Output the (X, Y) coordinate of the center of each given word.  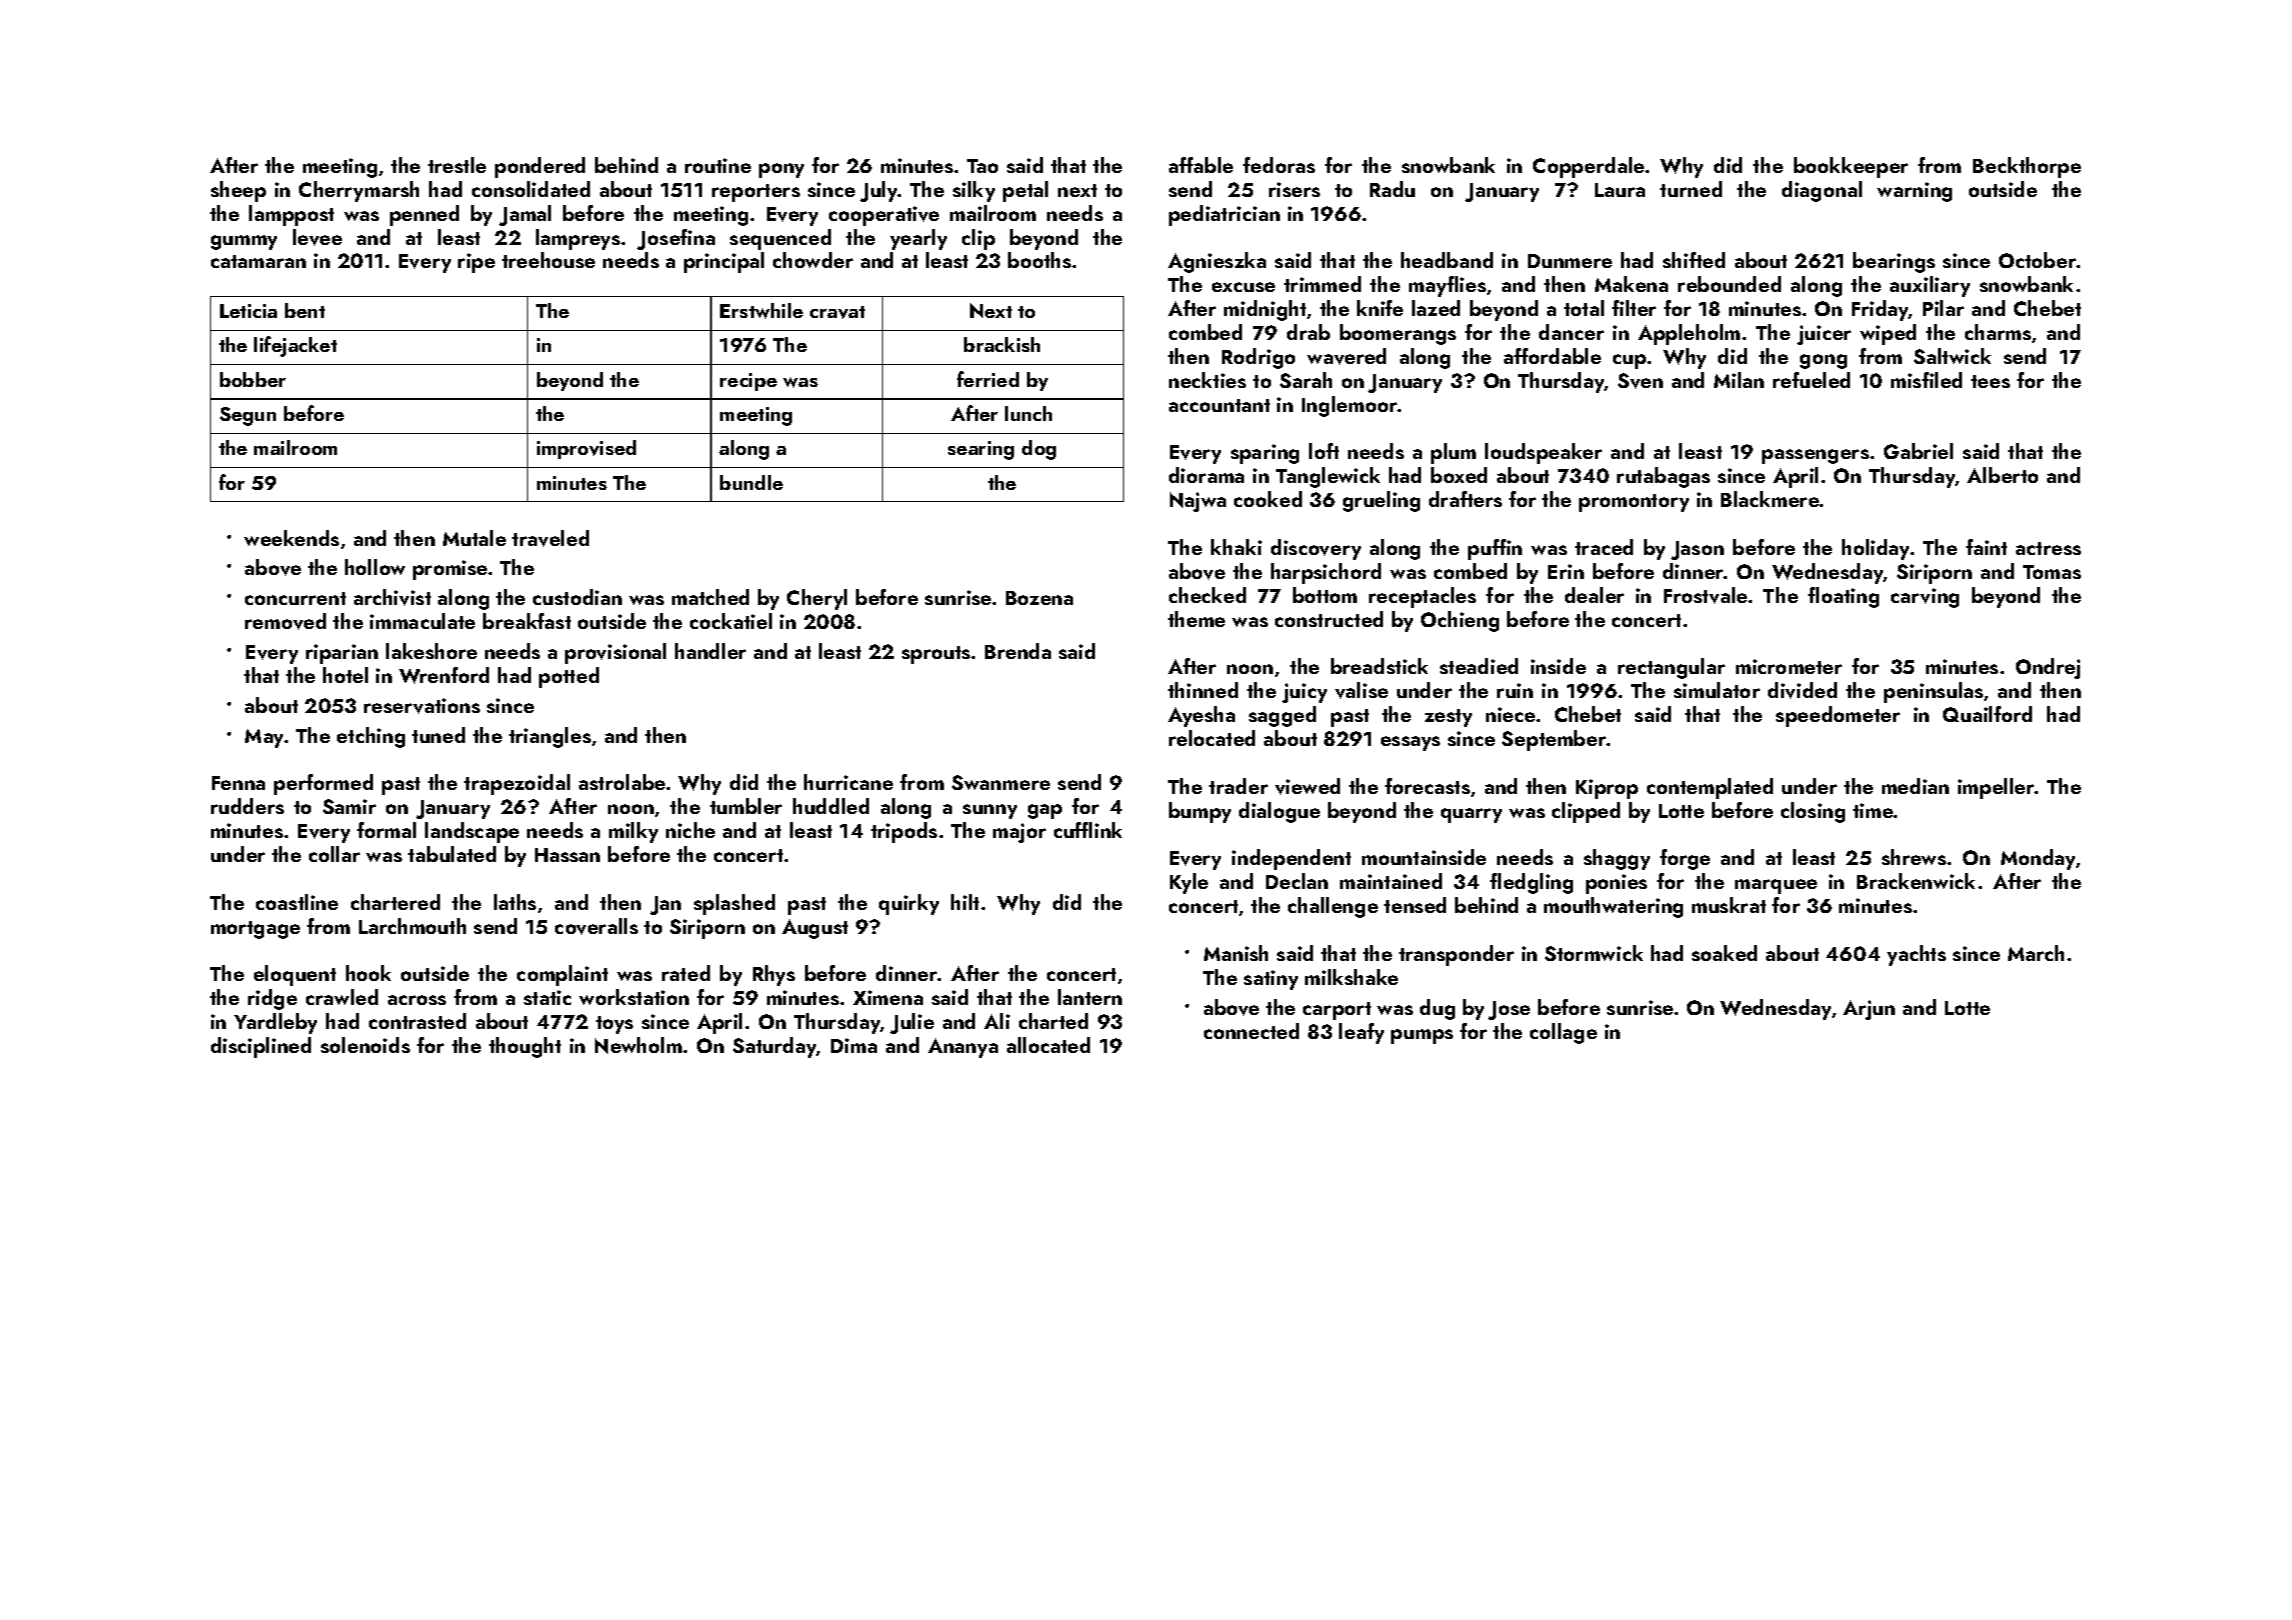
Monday (2038, 859)
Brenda (1018, 651)
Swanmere (1001, 782)
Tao (982, 166)
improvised (586, 449)
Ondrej (2048, 668)
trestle (457, 165)
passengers (1815, 456)
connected (1251, 1031)
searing (981, 450)
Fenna (238, 783)
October (2038, 260)
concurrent (295, 598)
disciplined (261, 1047)
